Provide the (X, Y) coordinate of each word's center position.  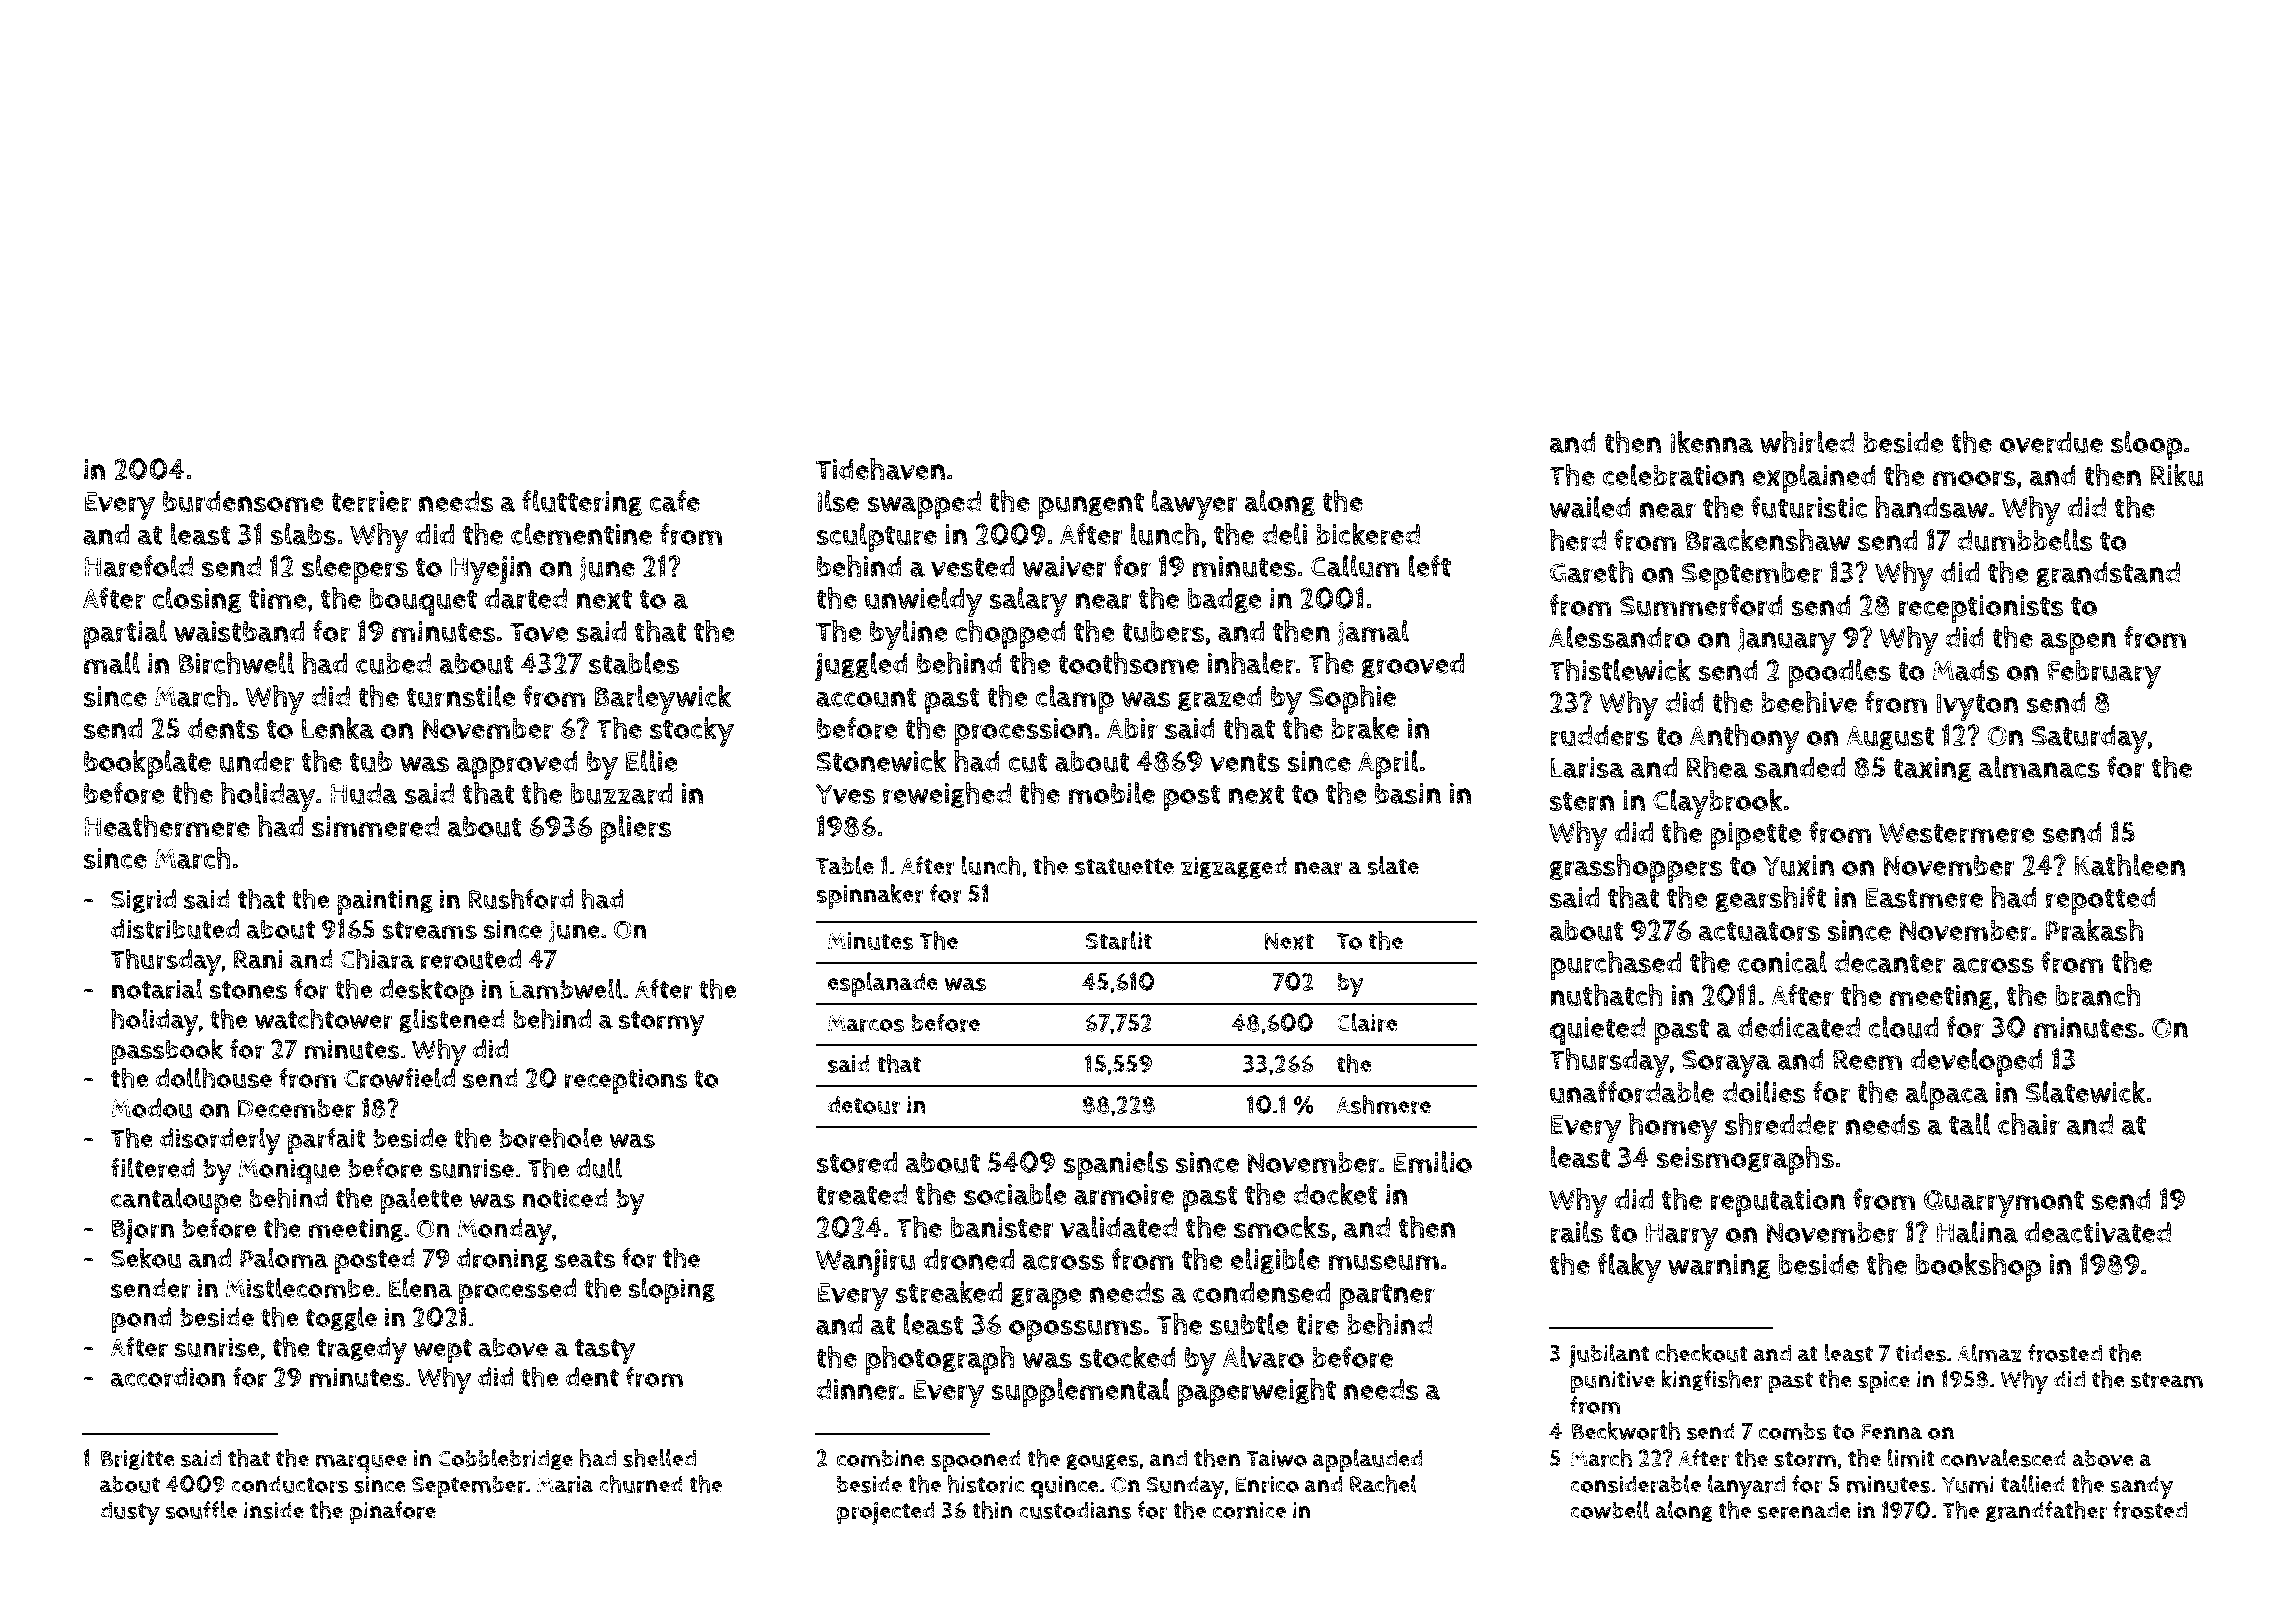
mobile (1111, 793)
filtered (153, 1168)
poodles (1839, 673)
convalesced (2003, 1458)
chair (2029, 1124)
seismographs (1745, 1160)
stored (856, 1163)
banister (1002, 1228)
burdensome (243, 502)
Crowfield (399, 1078)
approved (517, 765)
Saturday (2090, 739)
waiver (1064, 567)
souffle (201, 1510)
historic (986, 1484)
